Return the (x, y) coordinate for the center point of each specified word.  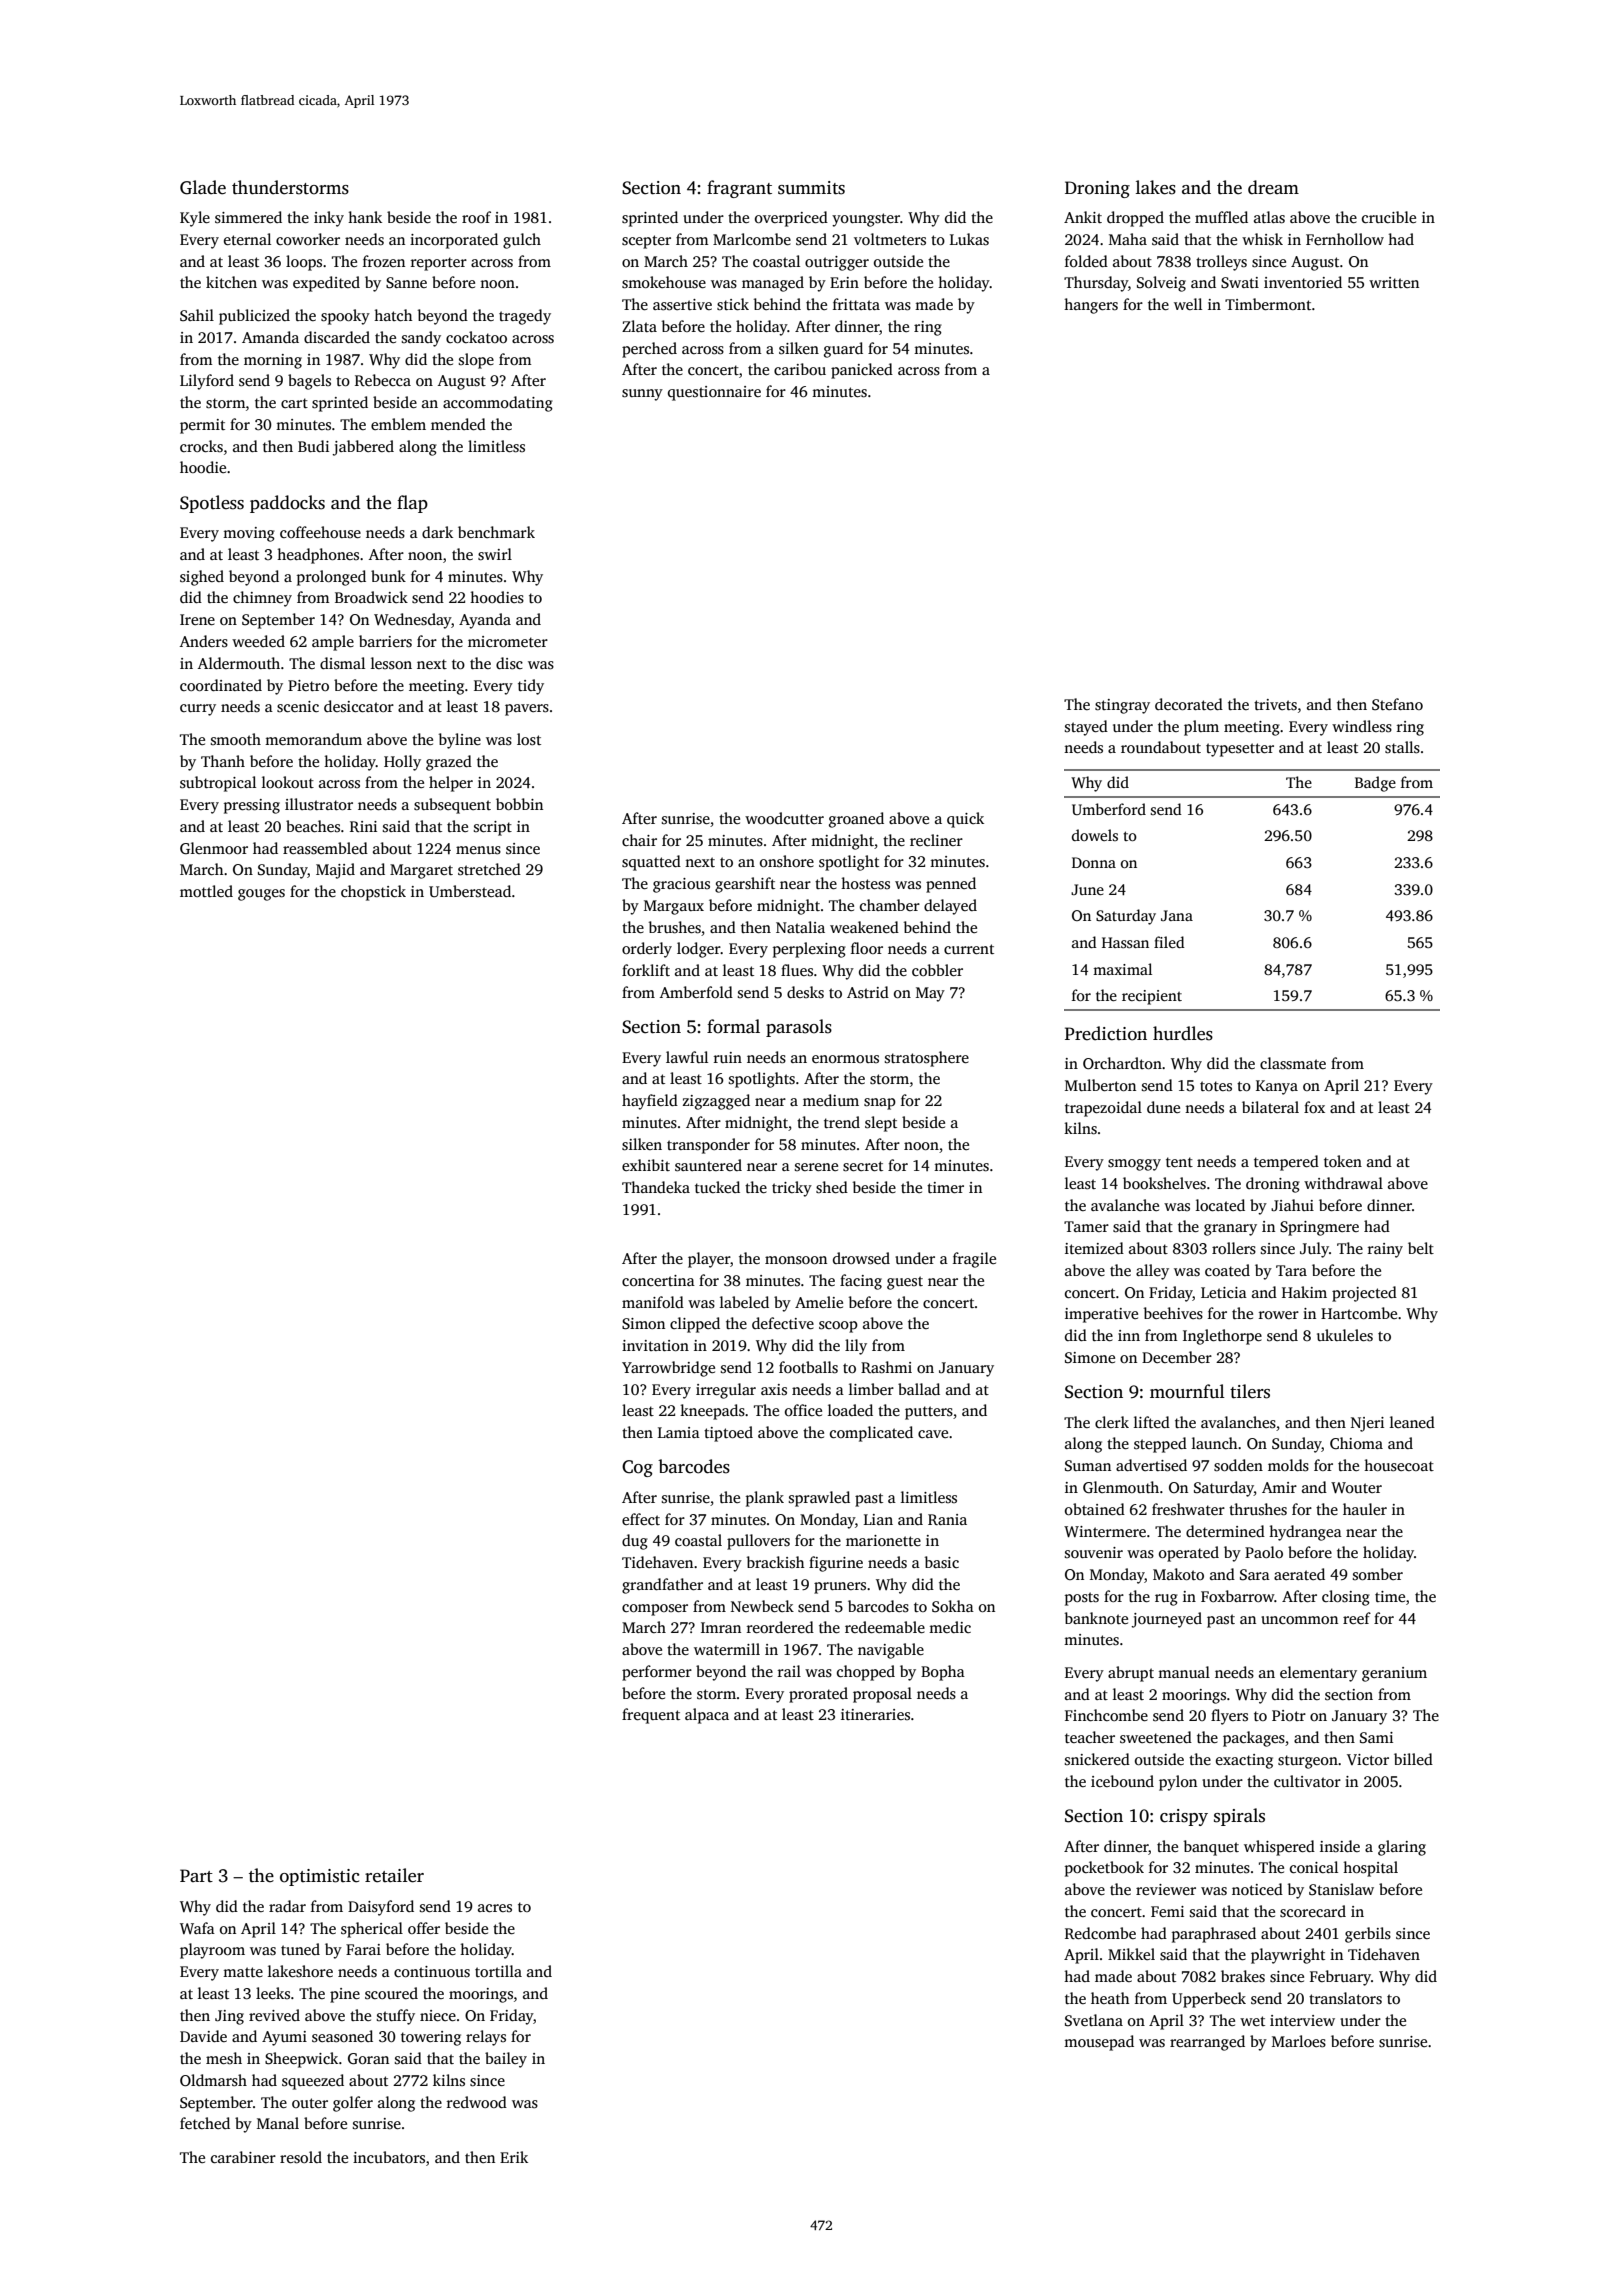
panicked (862, 371)
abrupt (1131, 1674)
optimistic (320, 1877)
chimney (262, 599)
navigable (891, 1651)
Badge (1375, 784)
